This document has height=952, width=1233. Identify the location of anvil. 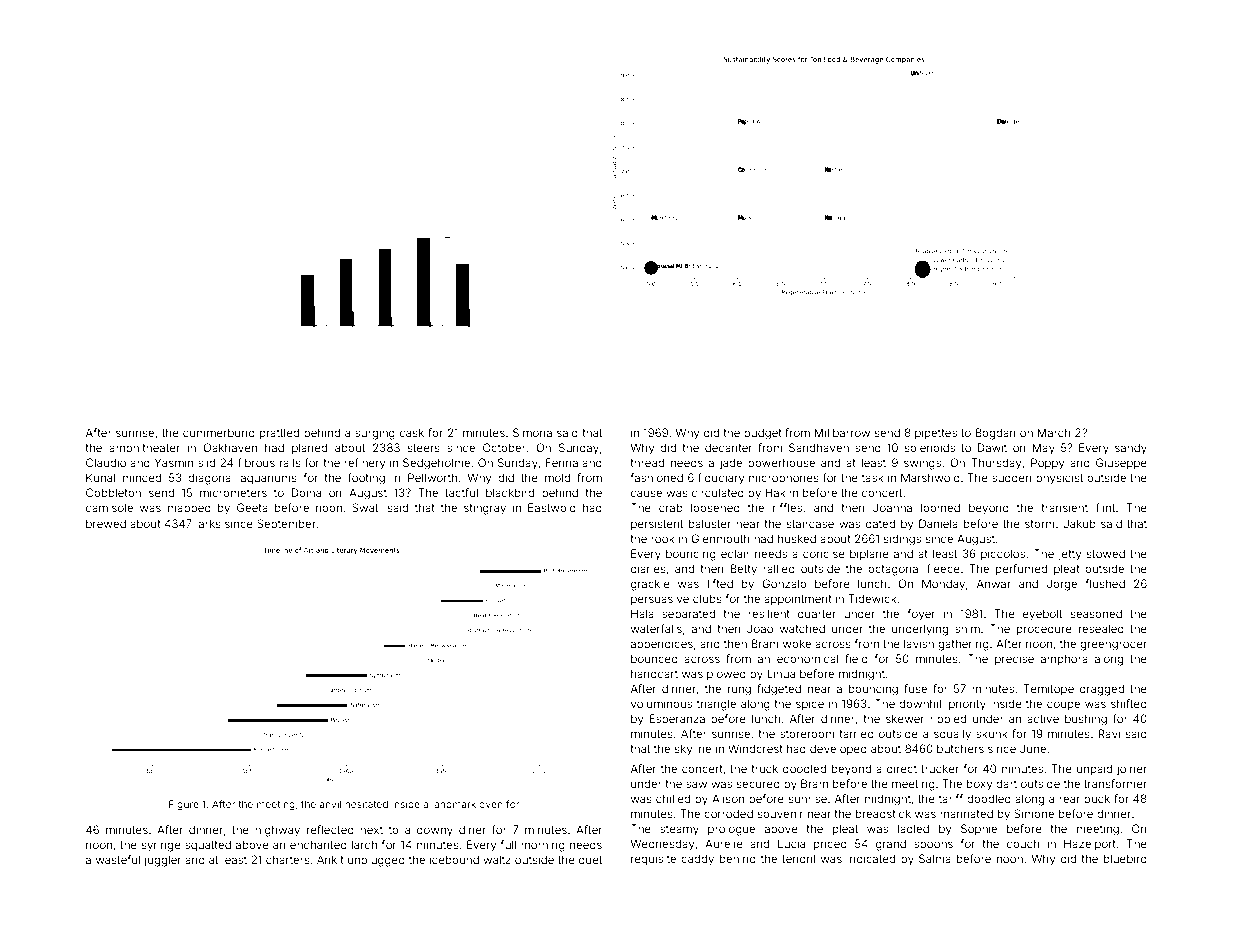
(330, 804).
